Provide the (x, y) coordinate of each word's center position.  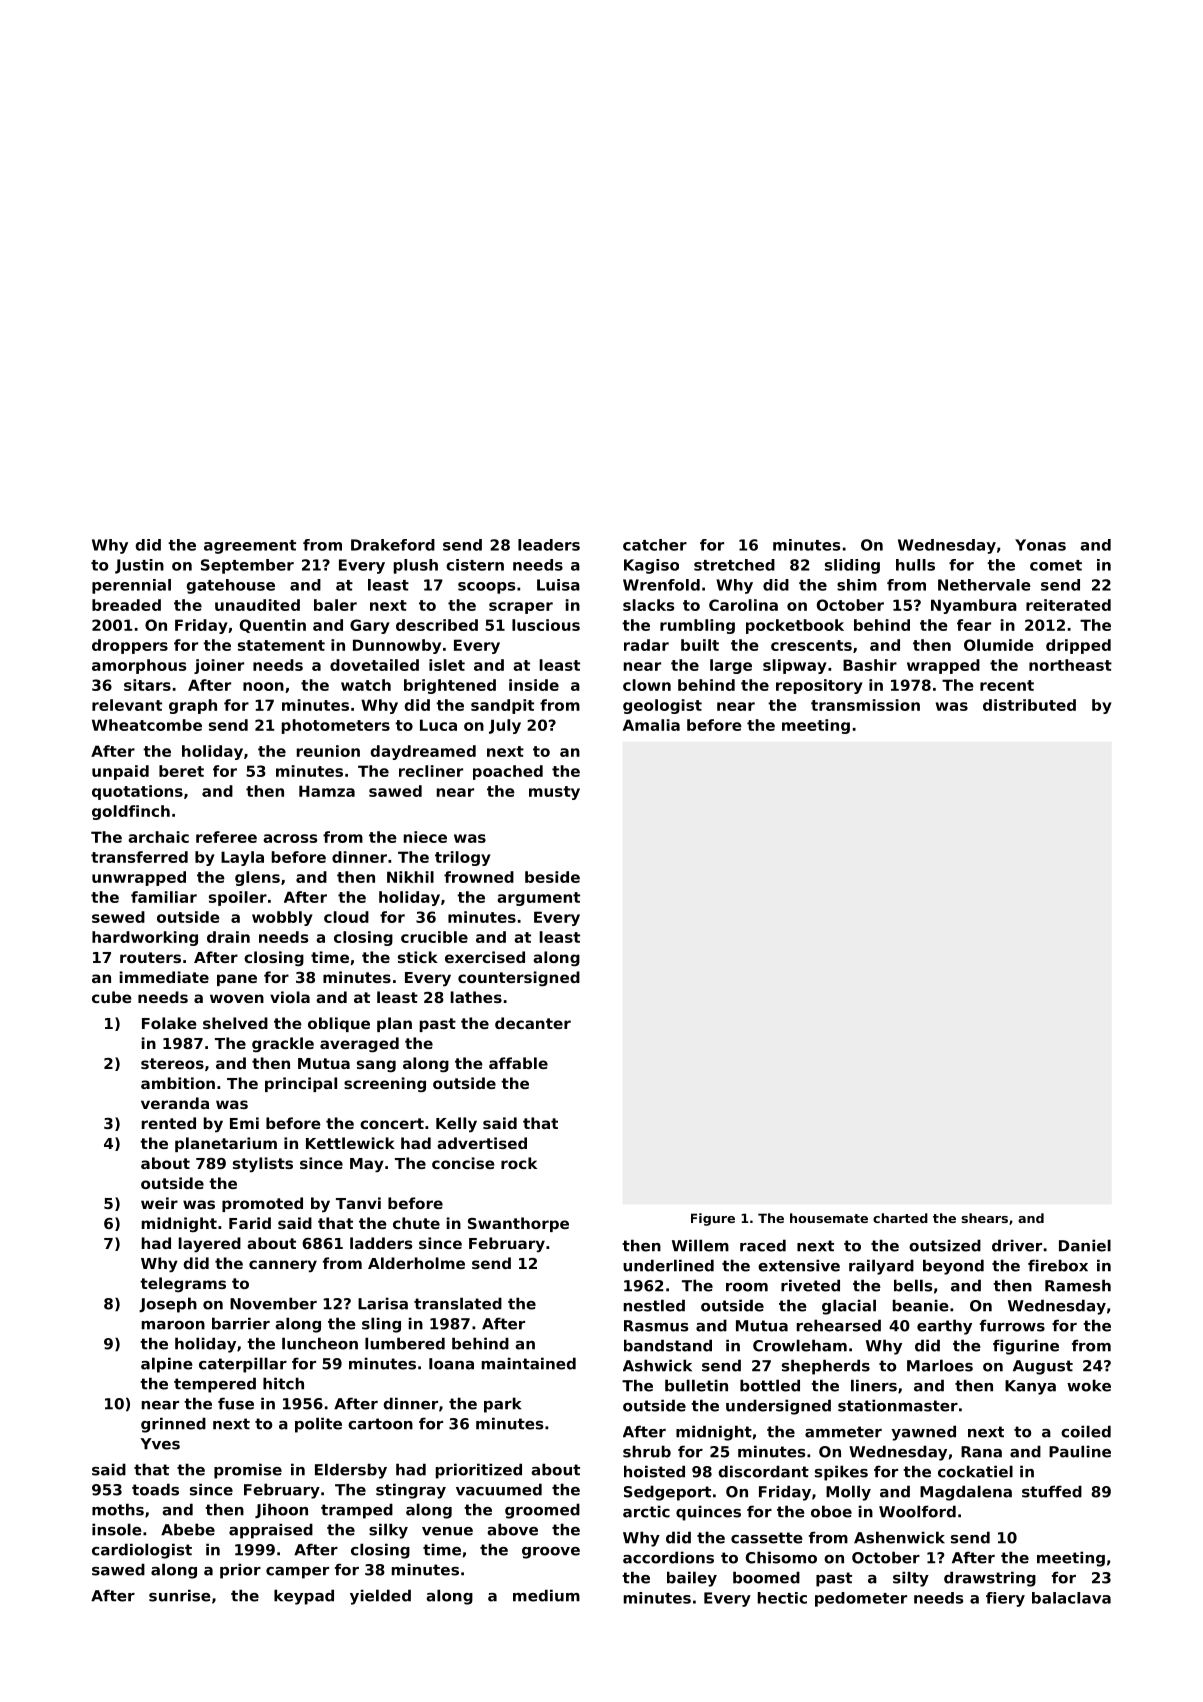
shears (984, 1218)
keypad (304, 1597)
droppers (130, 646)
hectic (782, 1598)
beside (552, 877)
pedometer (861, 1599)
